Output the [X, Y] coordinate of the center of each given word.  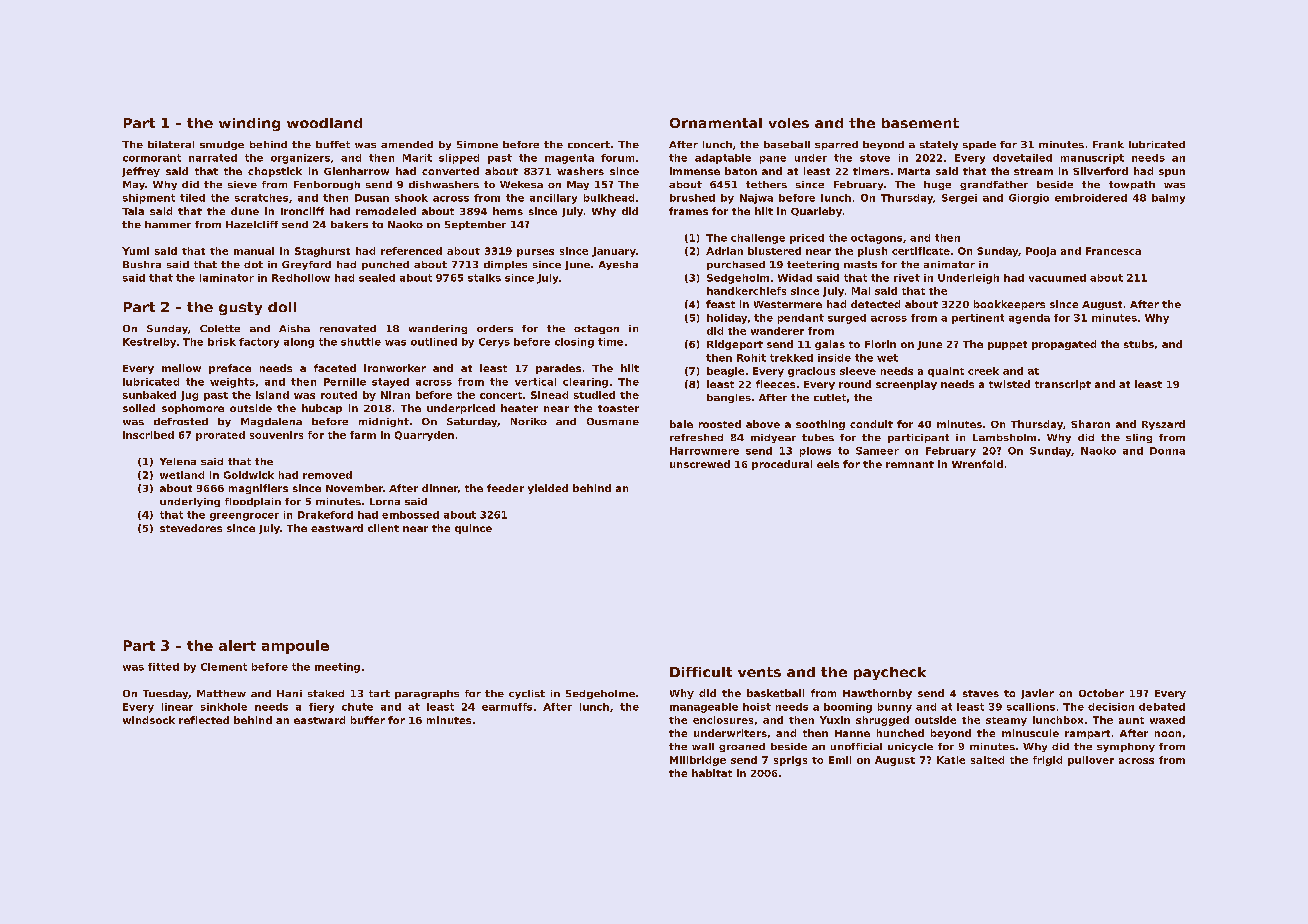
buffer [368, 720]
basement [920, 123]
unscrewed [700, 464]
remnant [910, 464]
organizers [300, 159]
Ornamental [716, 123]
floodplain [253, 502]
